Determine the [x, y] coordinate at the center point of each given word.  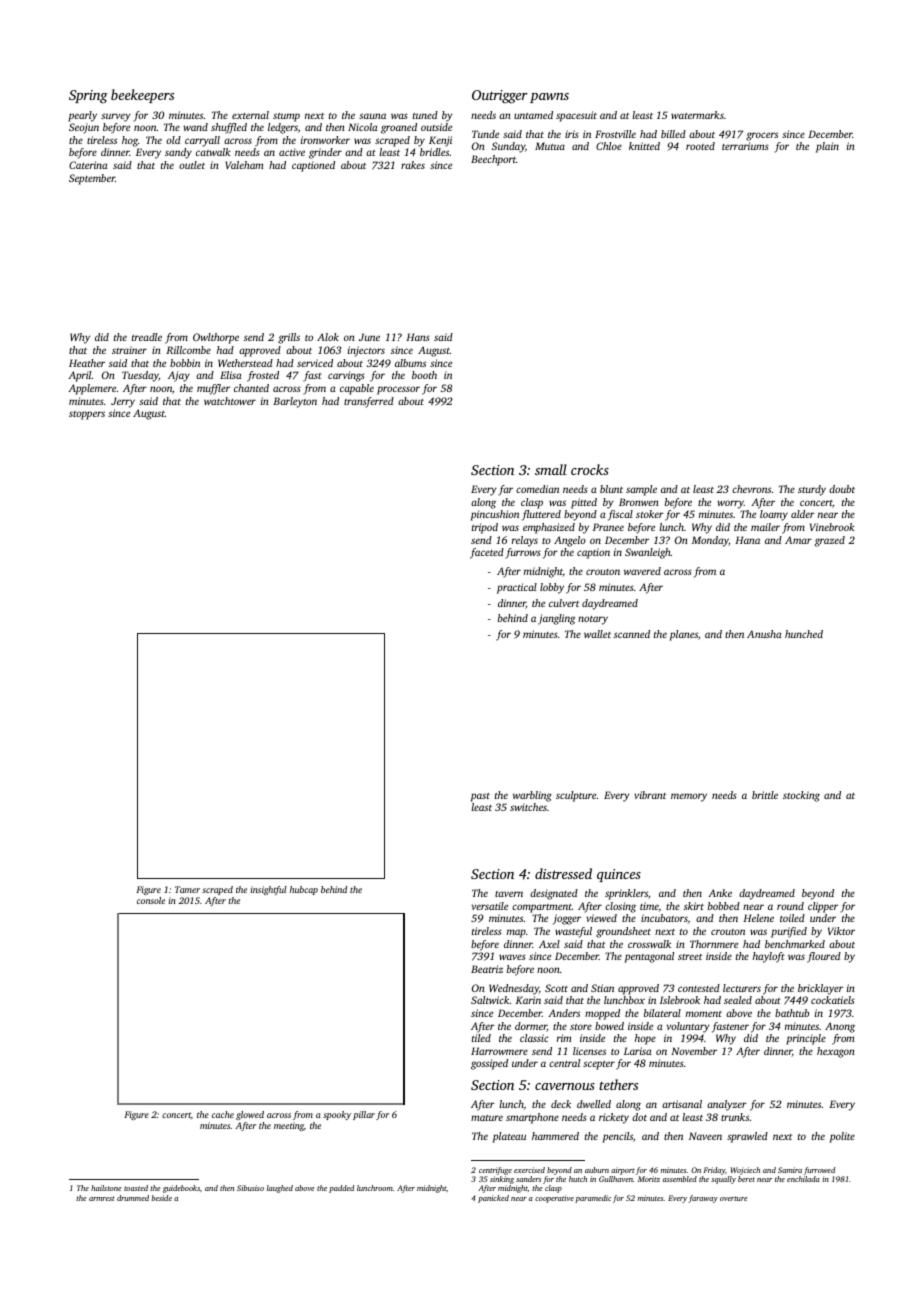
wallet [597, 634]
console [151, 900]
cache [223, 1114]
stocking [801, 796]
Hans [418, 337]
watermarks [697, 115]
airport [623, 1171]
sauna [372, 116]
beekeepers [142, 96]
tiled [481, 1038]
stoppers [87, 415]
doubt [842, 489]
